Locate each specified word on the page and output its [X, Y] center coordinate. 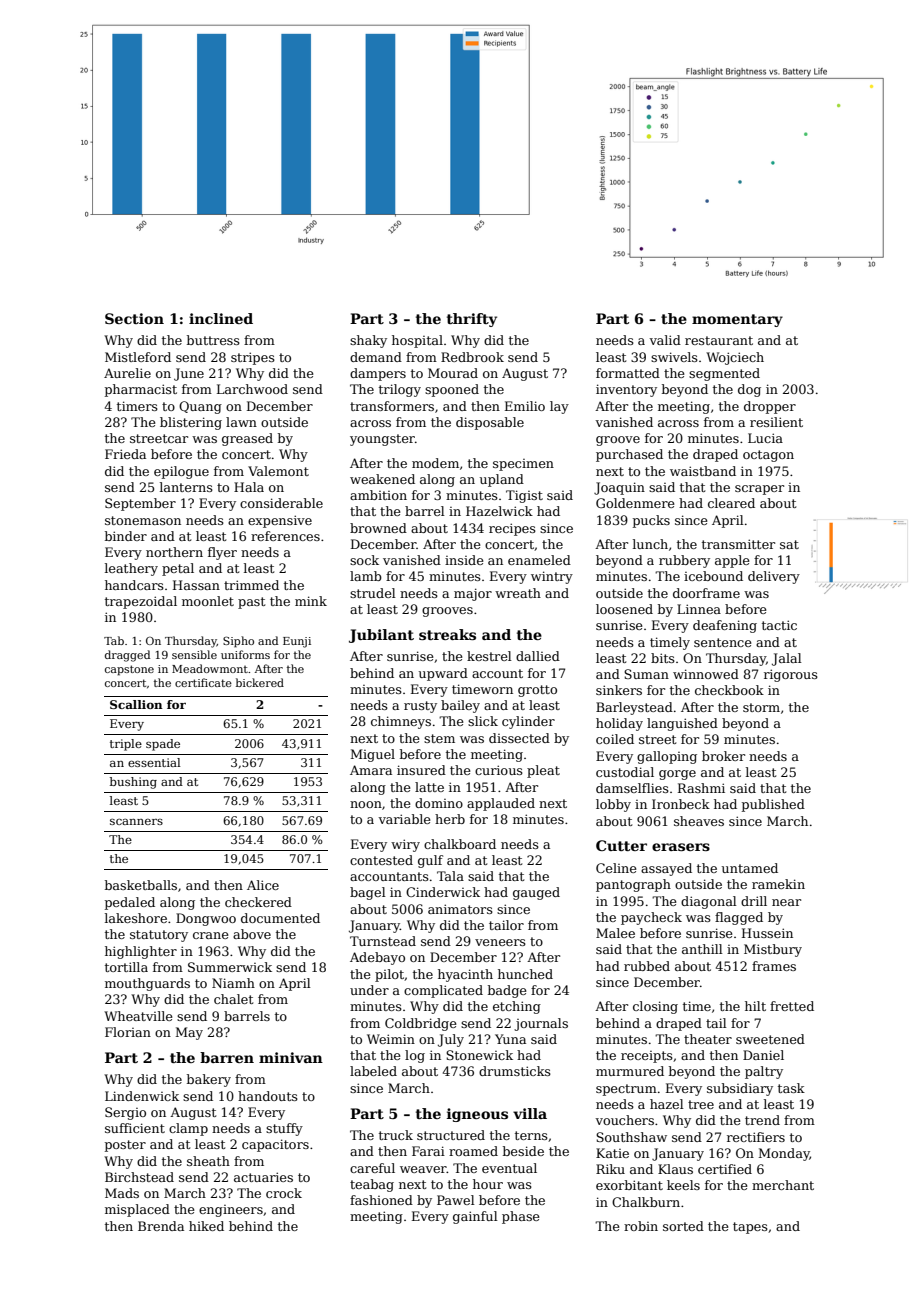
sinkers [619, 690]
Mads [122, 1193]
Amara [371, 770]
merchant [783, 1185]
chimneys [401, 722]
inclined [221, 318]
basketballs [141, 885]
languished [682, 724]
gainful [475, 1217]
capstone [129, 670]
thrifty [472, 320]
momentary [737, 320]
